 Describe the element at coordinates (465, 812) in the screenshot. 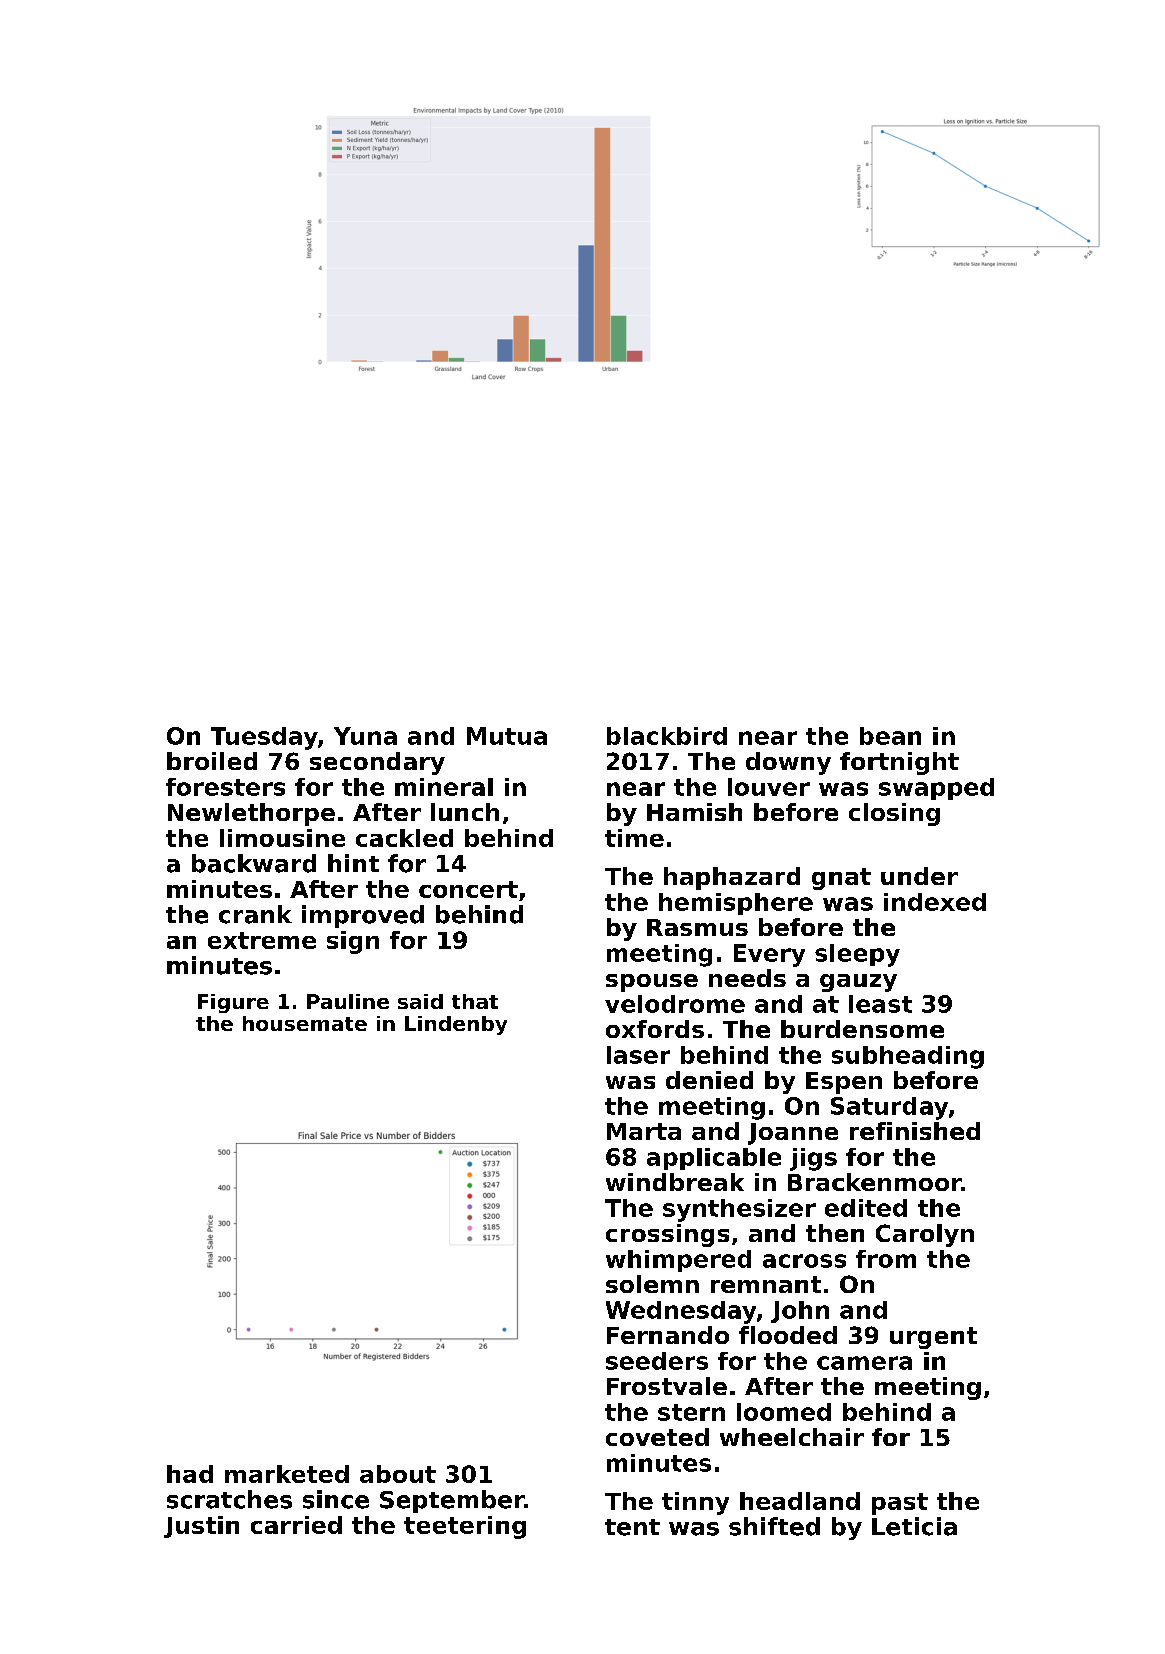

I see `lunch` at that location.
